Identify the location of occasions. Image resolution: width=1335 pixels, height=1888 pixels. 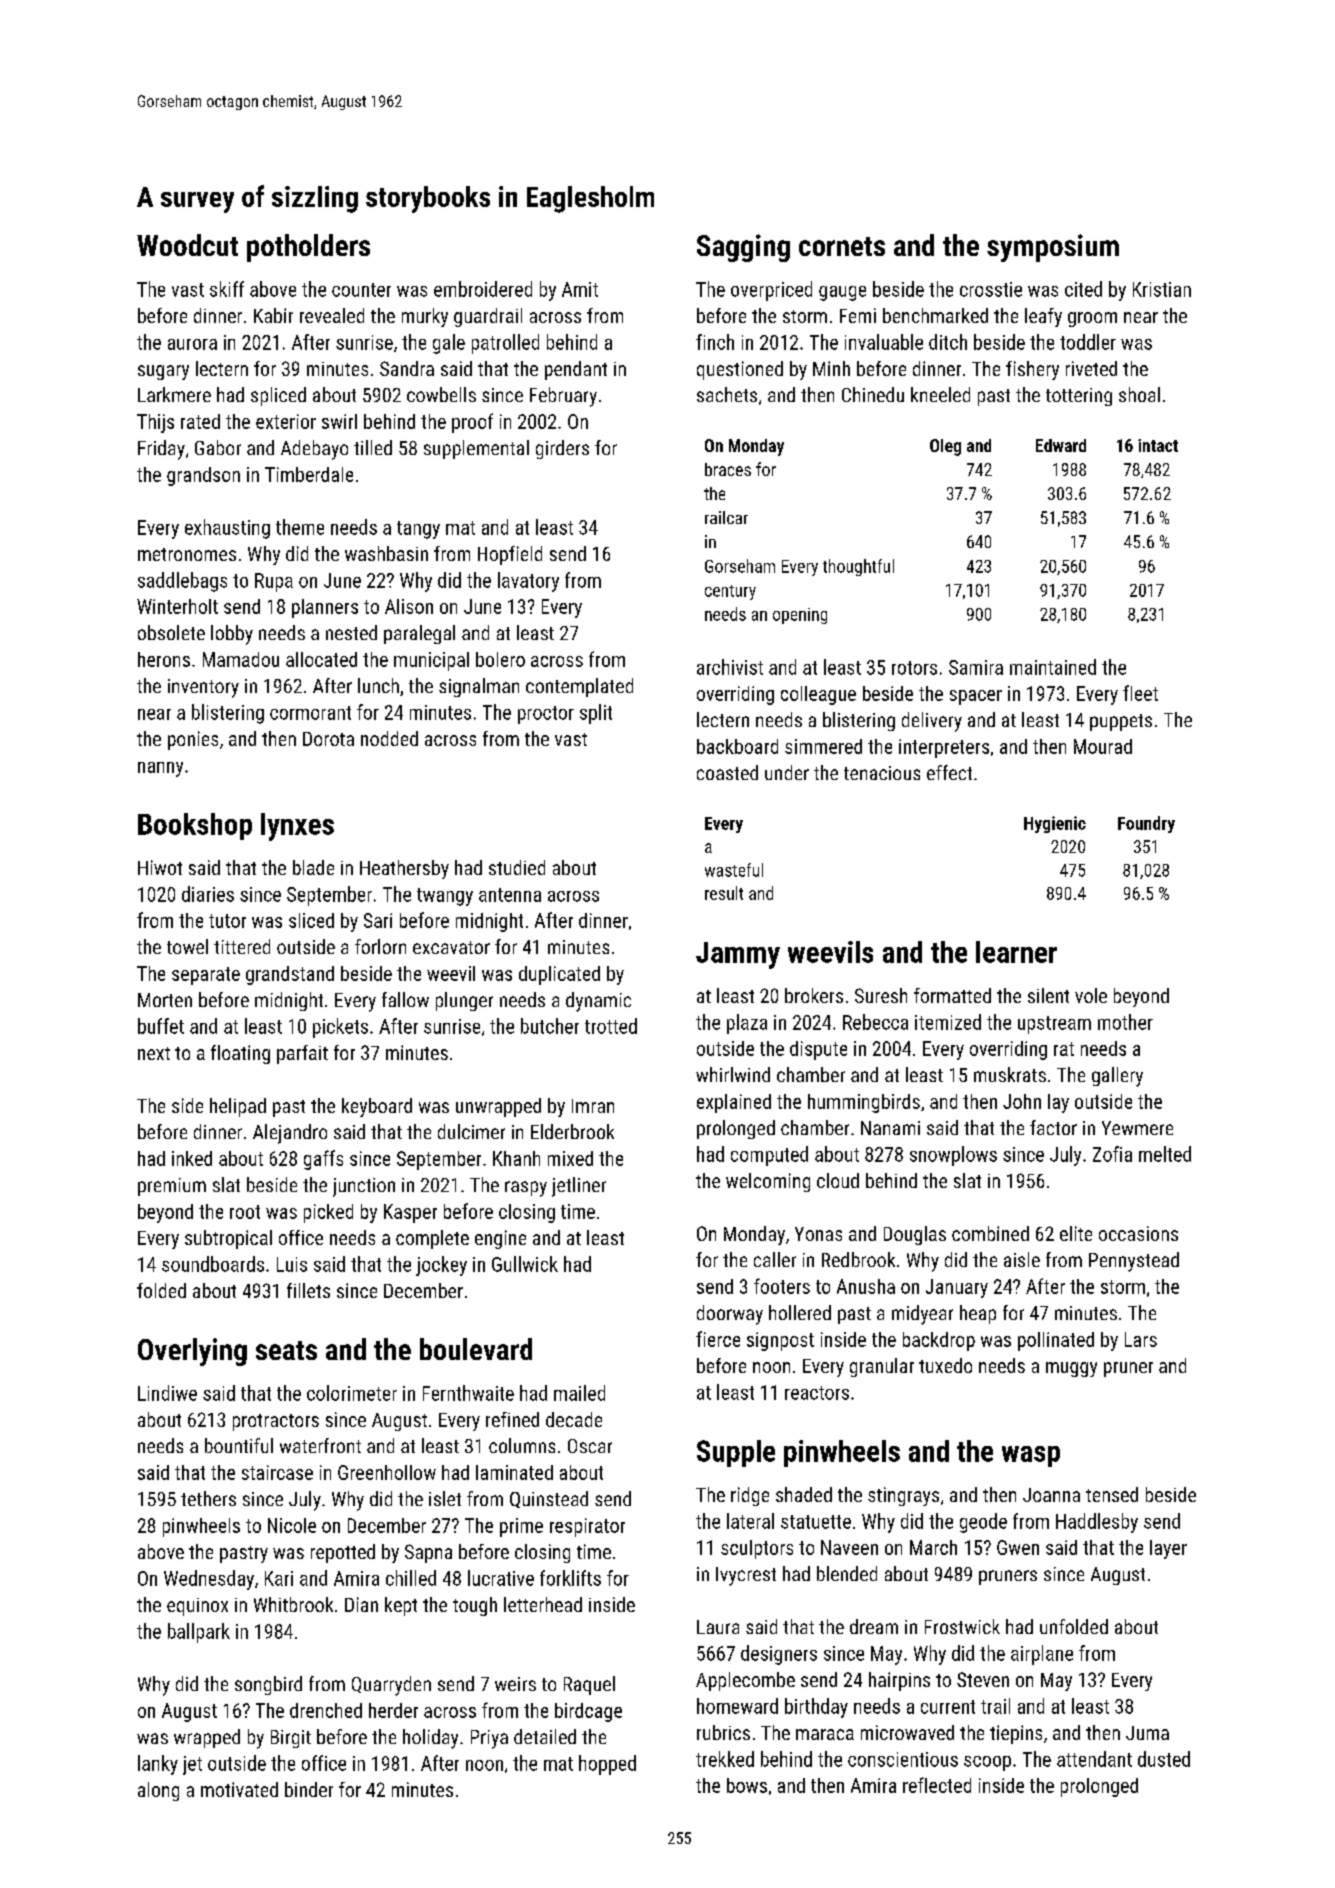
(1138, 1233).
